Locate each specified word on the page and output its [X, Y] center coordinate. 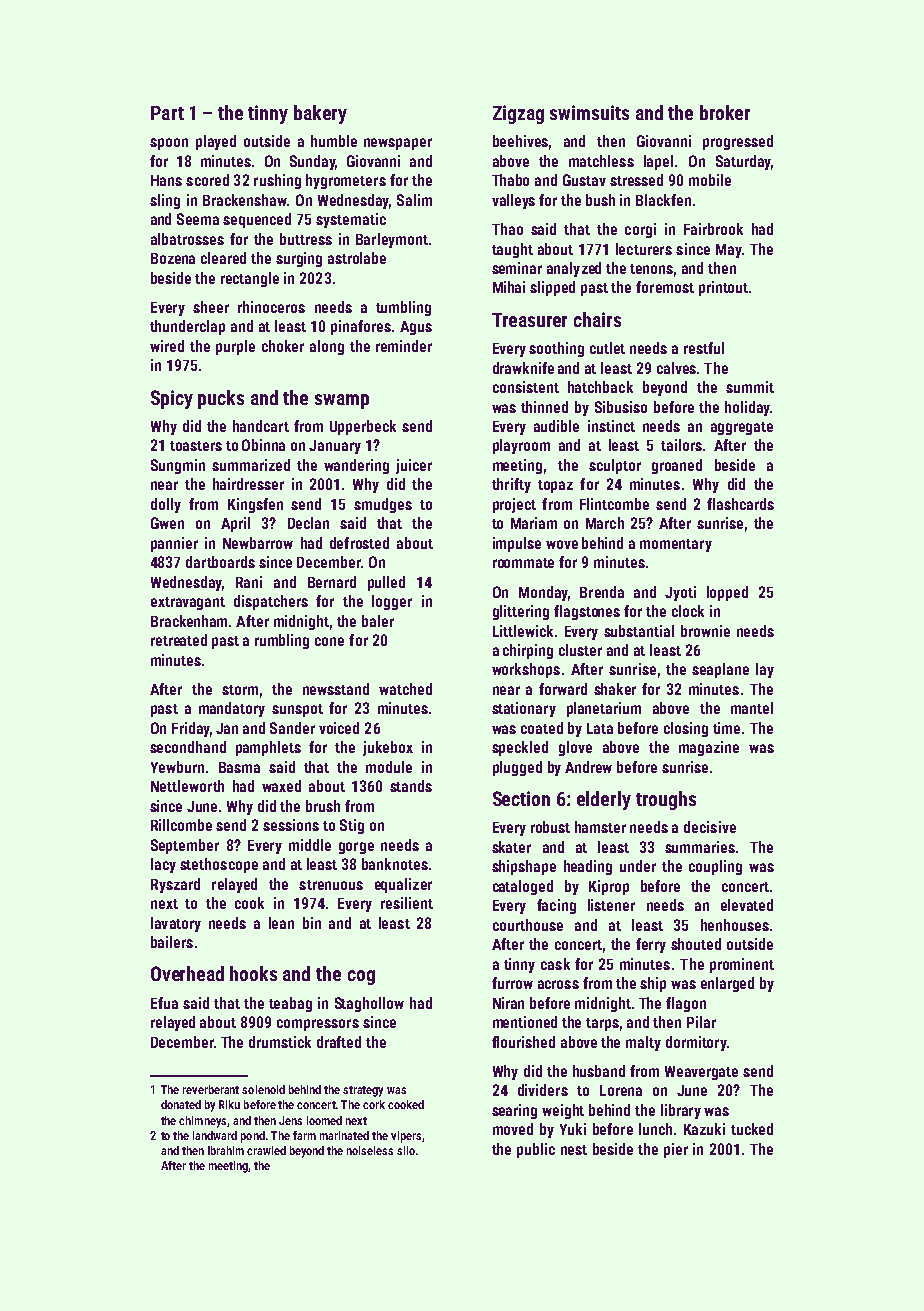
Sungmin [178, 466]
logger [392, 602]
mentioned [525, 1022]
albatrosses [187, 239]
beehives [520, 141]
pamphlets [268, 748]
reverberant [211, 1089]
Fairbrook [713, 229]
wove [562, 544]
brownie [705, 631]
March [605, 523]
